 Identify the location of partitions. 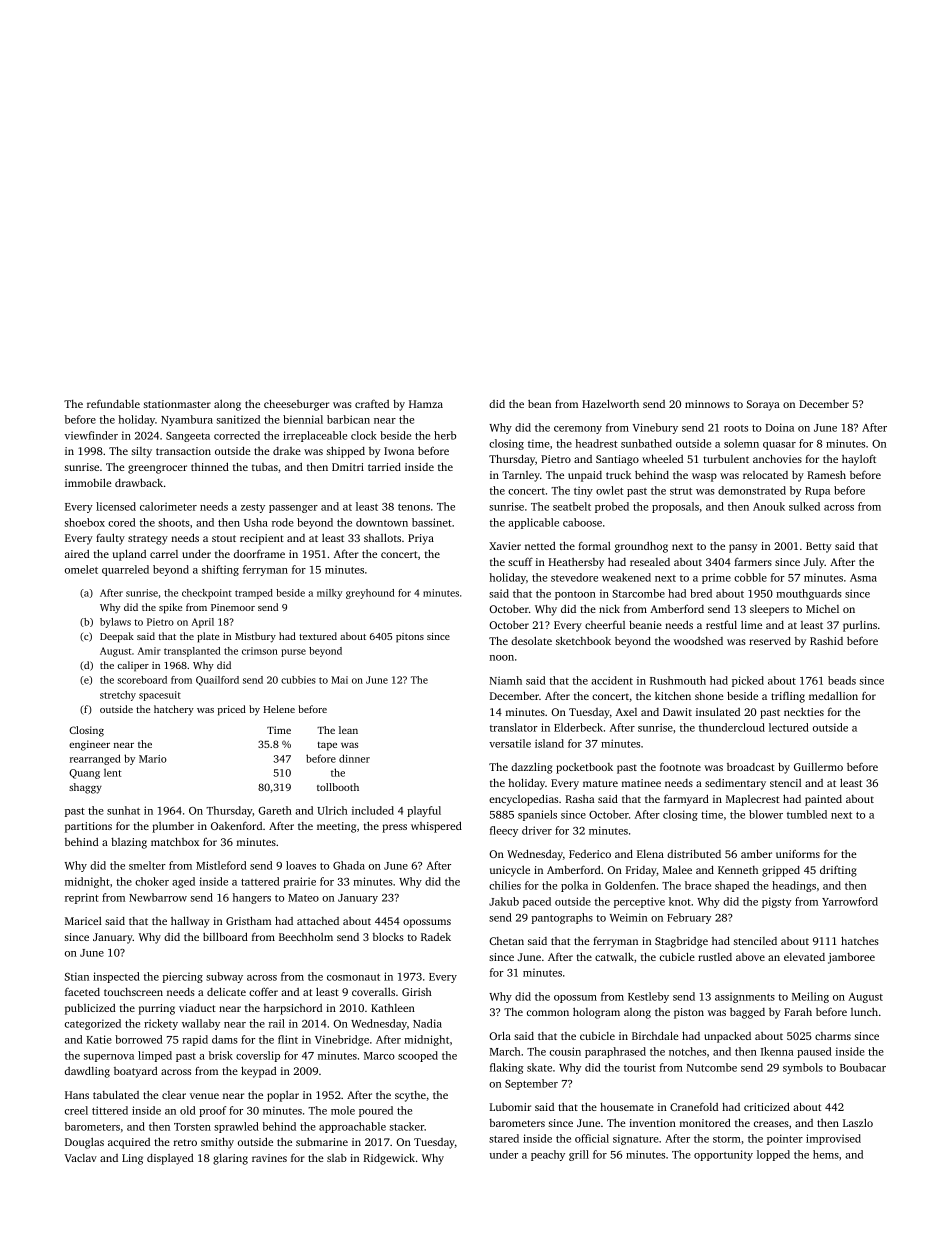
(88, 827).
